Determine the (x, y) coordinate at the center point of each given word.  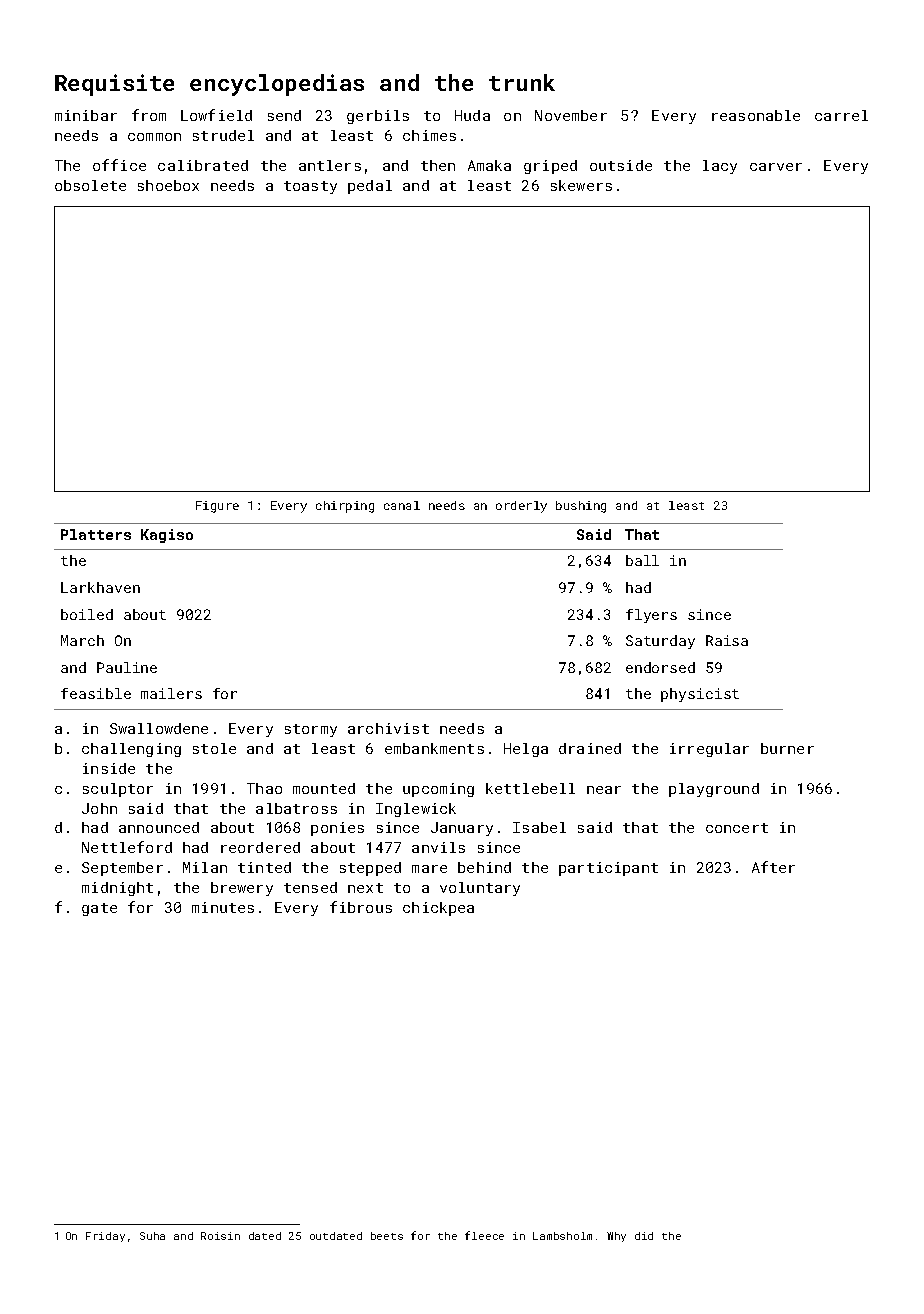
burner (787, 748)
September (122, 869)
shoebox (168, 185)
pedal (370, 187)
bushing (581, 507)
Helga (526, 750)
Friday (105, 1237)
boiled (87, 614)
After (773, 867)
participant (608, 869)
